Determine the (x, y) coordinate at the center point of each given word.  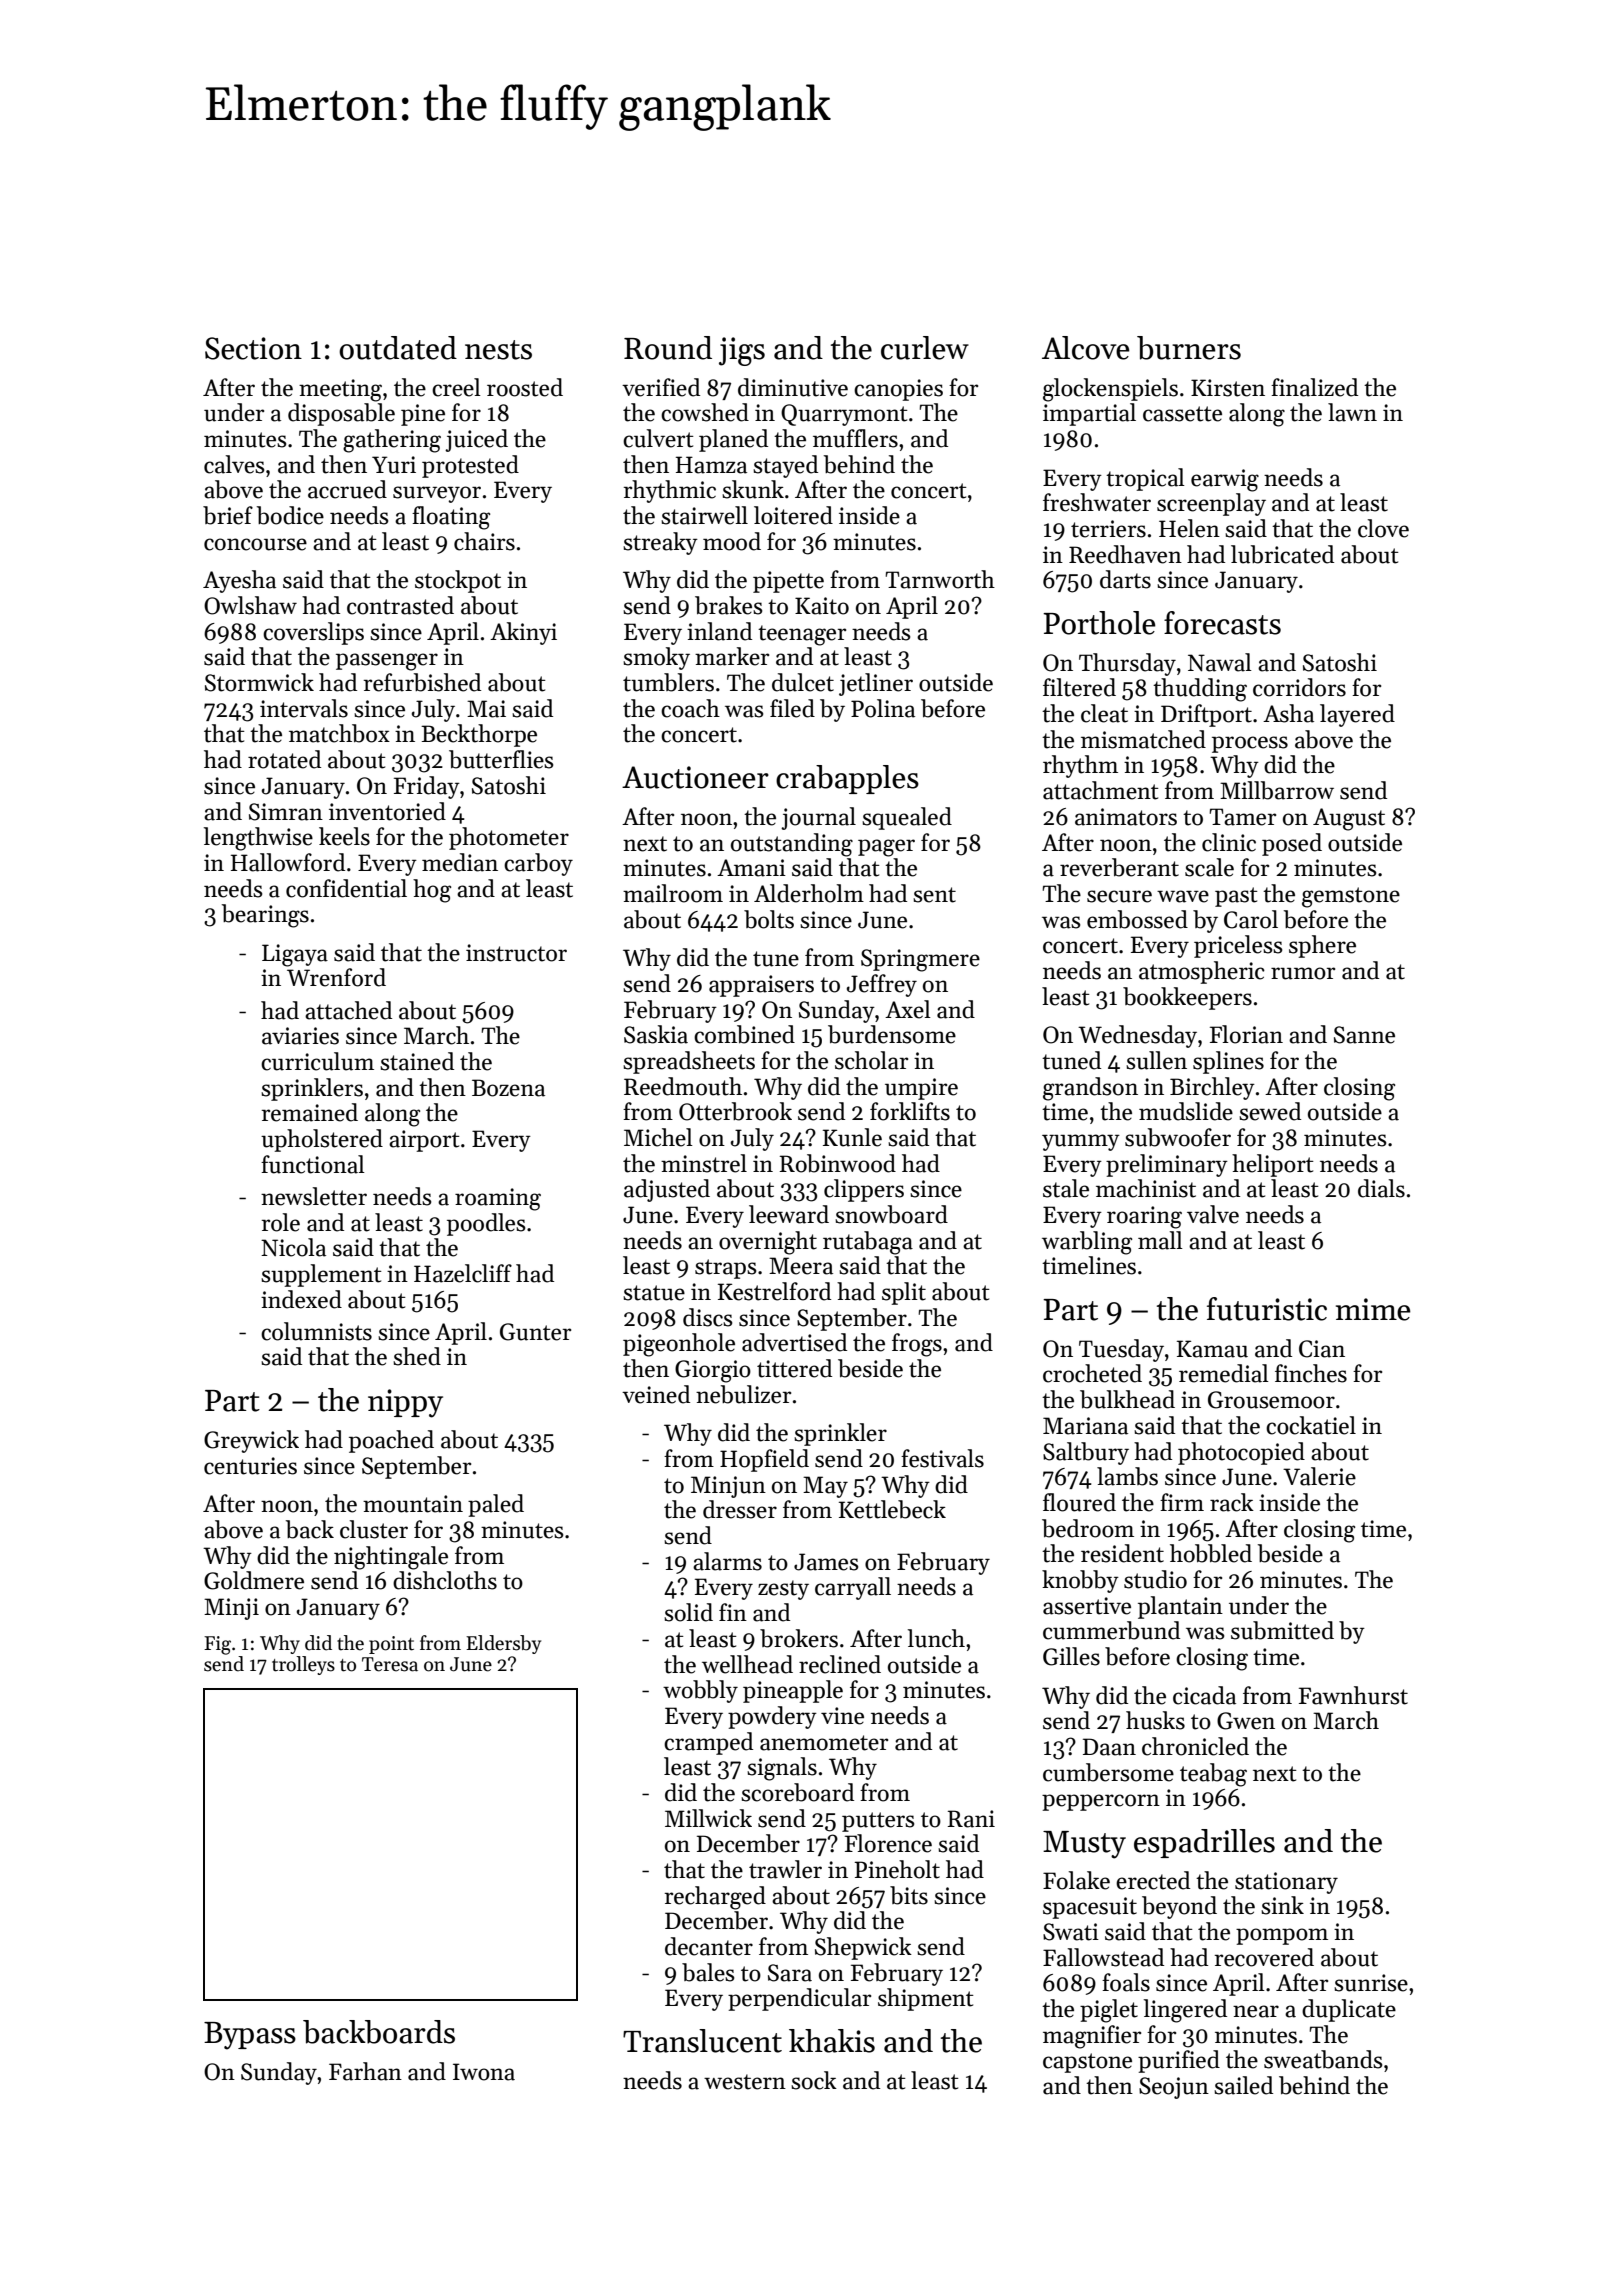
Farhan (365, 2071)
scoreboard (797, 1792)
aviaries (300, 1036)
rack (1232, 1502)
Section (253, 348)
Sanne (1364, 1035)
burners (1189, 348)
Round (668, 348)
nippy (405, 1403)
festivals (942, 1458)
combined (744, 1034)
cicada (1204, 1695)
